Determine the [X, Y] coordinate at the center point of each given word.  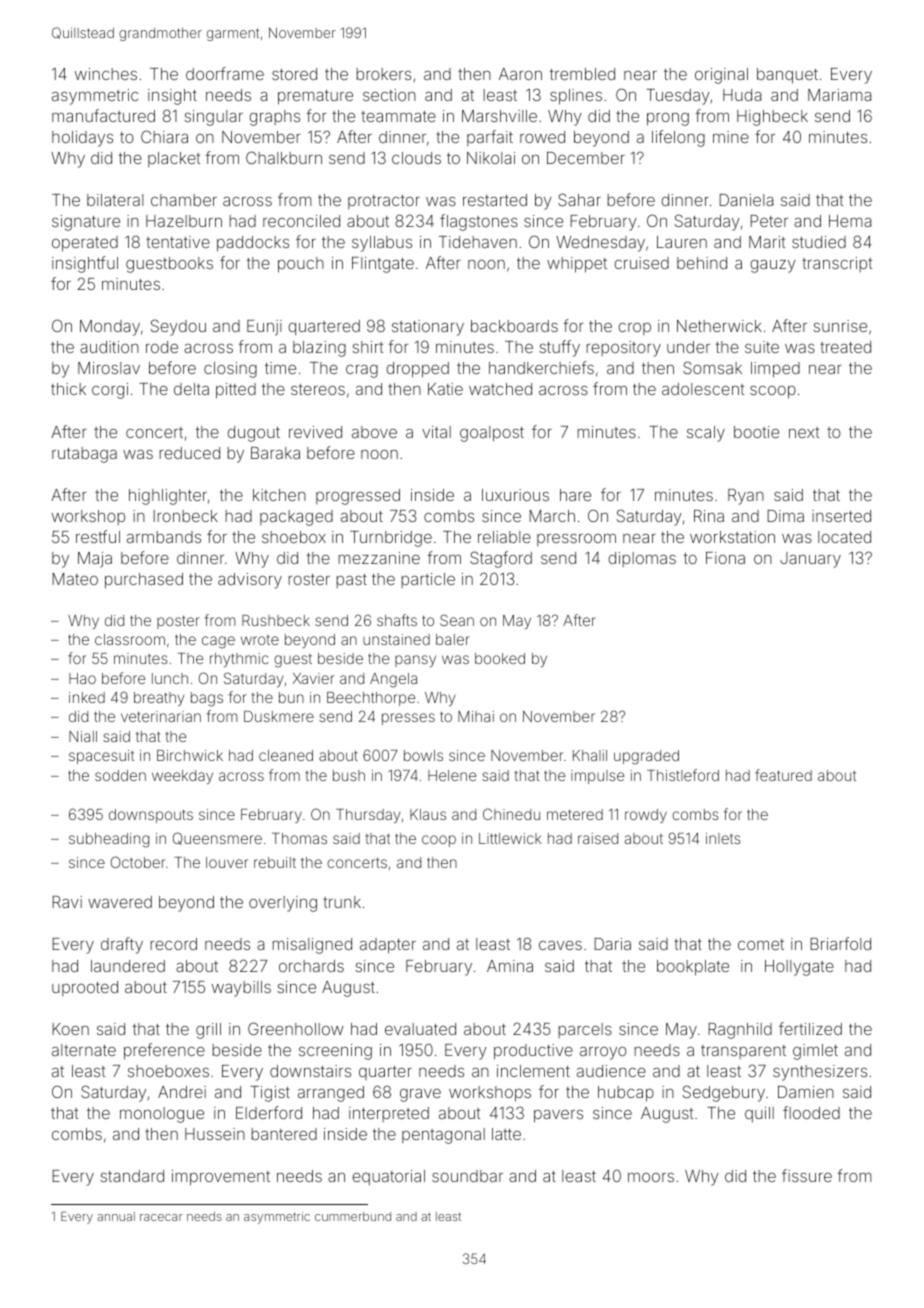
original [721, 76]
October [138, 862]
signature [86, 223]
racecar [161, 1217]
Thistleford [683, 775]
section [389, 95]
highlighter [168, 497]
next [804, 432]
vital [436, 432]
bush [349, 775]
